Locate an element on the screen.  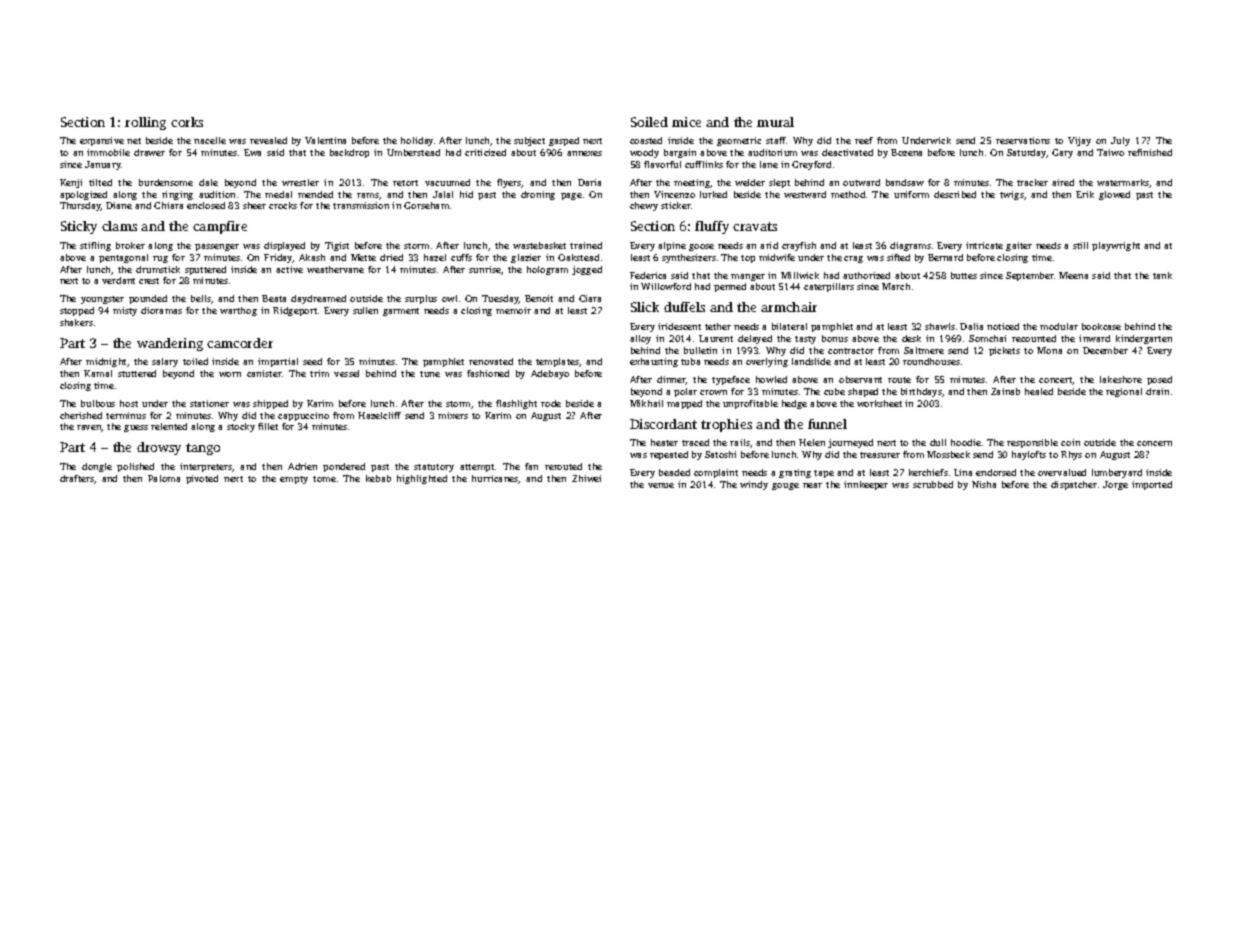
stopped is located at coordinates (77, 311).
